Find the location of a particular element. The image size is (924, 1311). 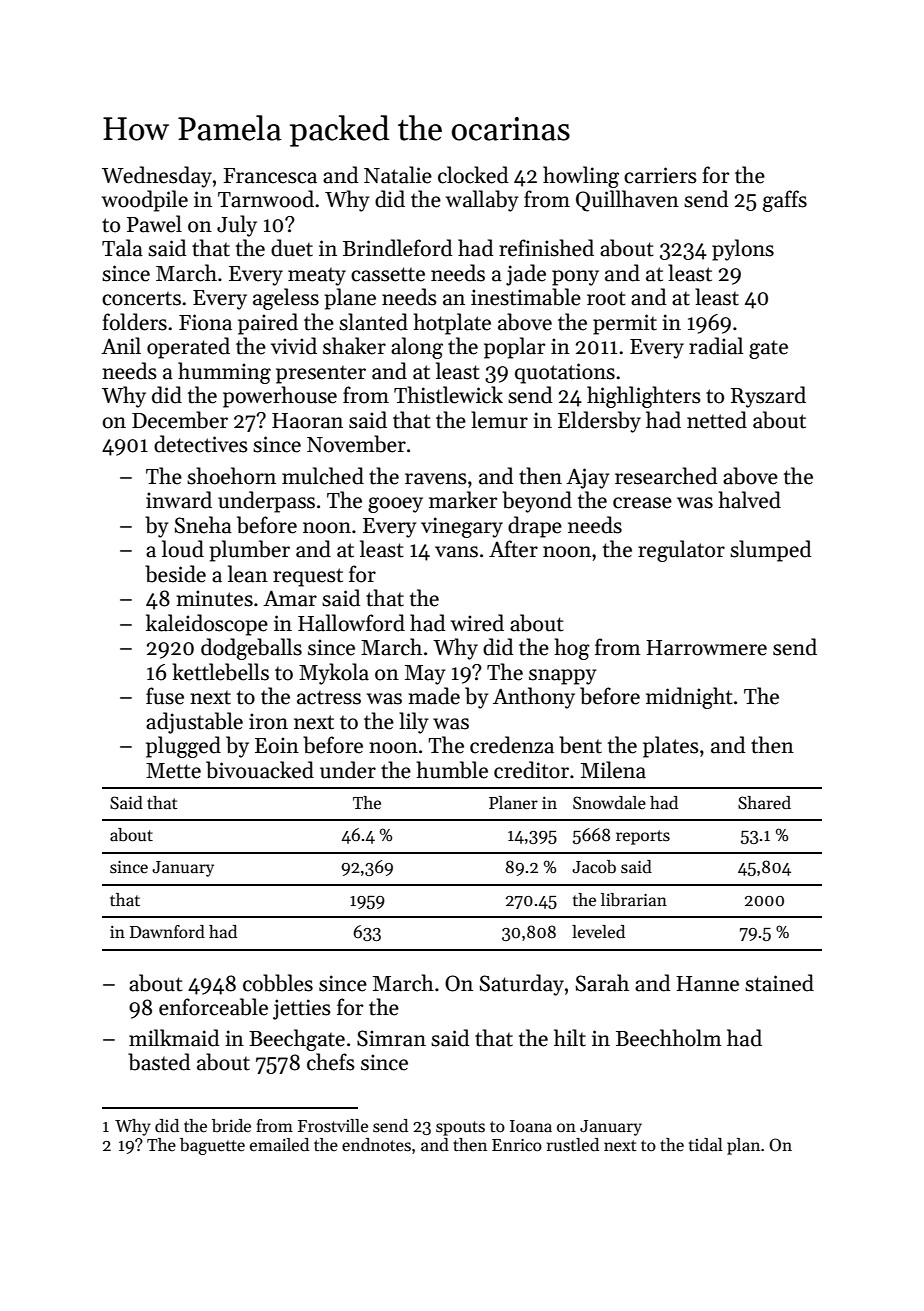

July is located at coordinates (237, 226).
